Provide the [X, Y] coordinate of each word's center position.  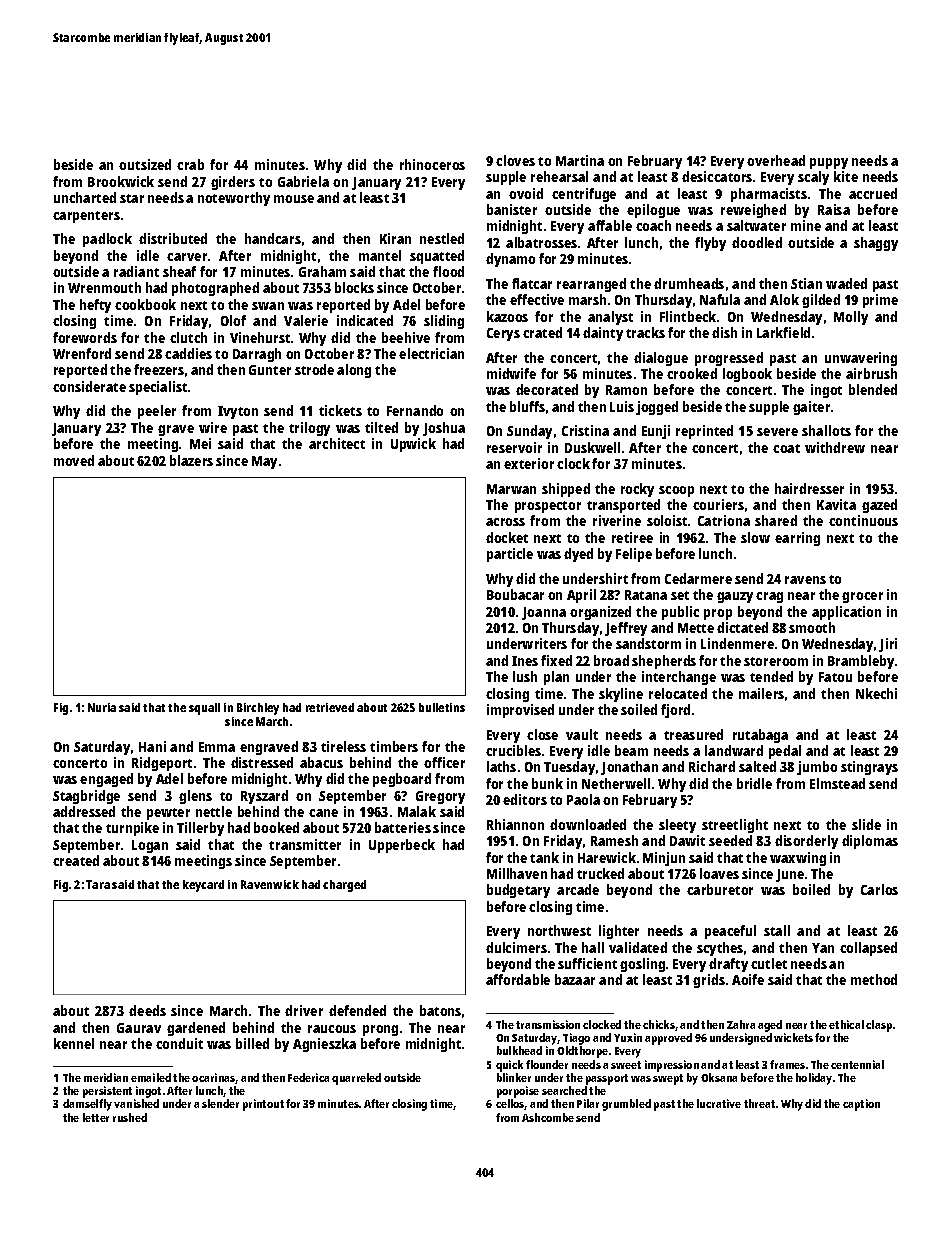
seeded [730, 840]
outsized [145, 164]
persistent [107, 1092]
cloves [515, 160]
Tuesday [569, 768]
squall [204, 709]
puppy [829, 163]
